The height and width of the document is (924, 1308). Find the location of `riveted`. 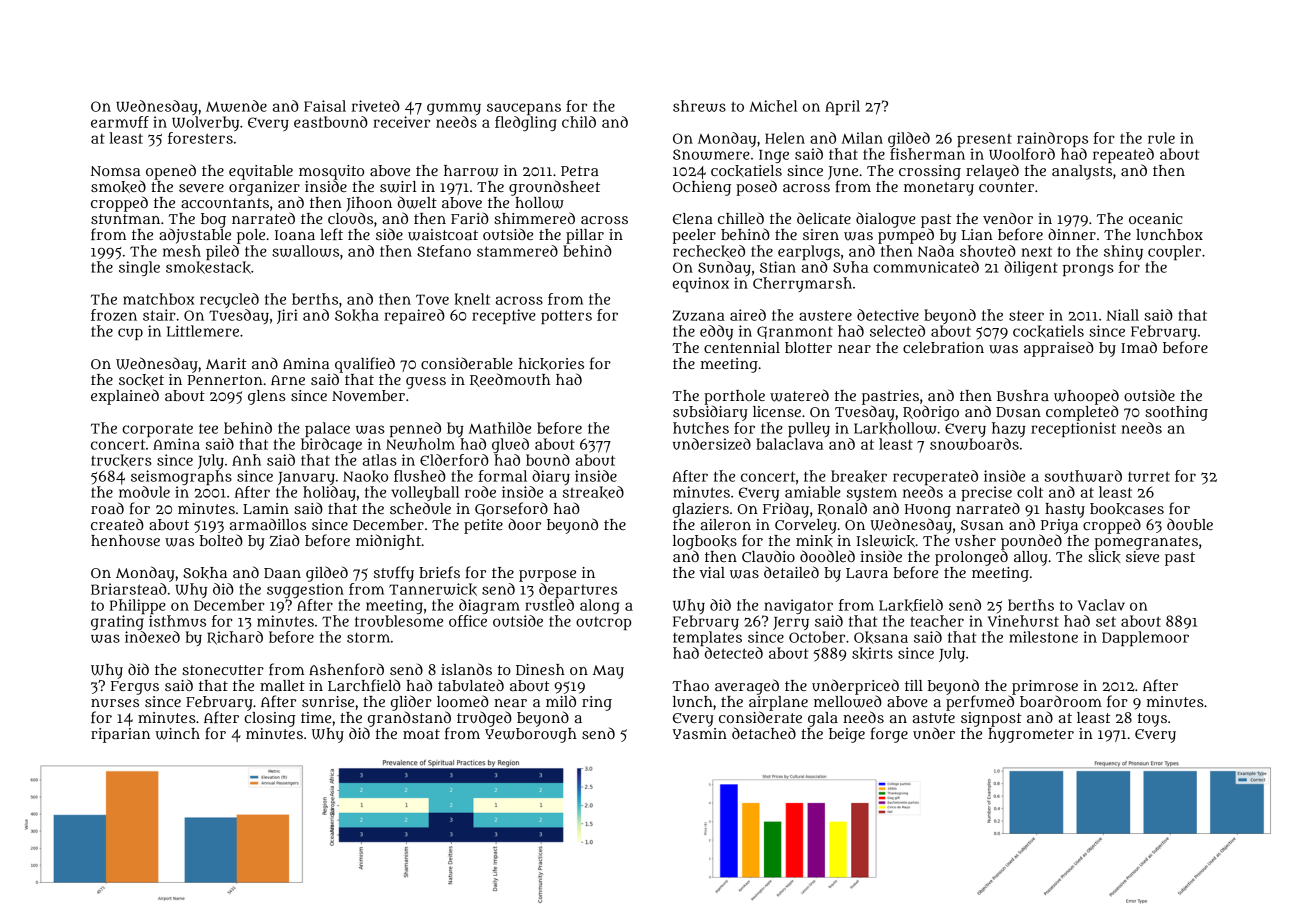

riveted is located at coordinates (376, 106).
